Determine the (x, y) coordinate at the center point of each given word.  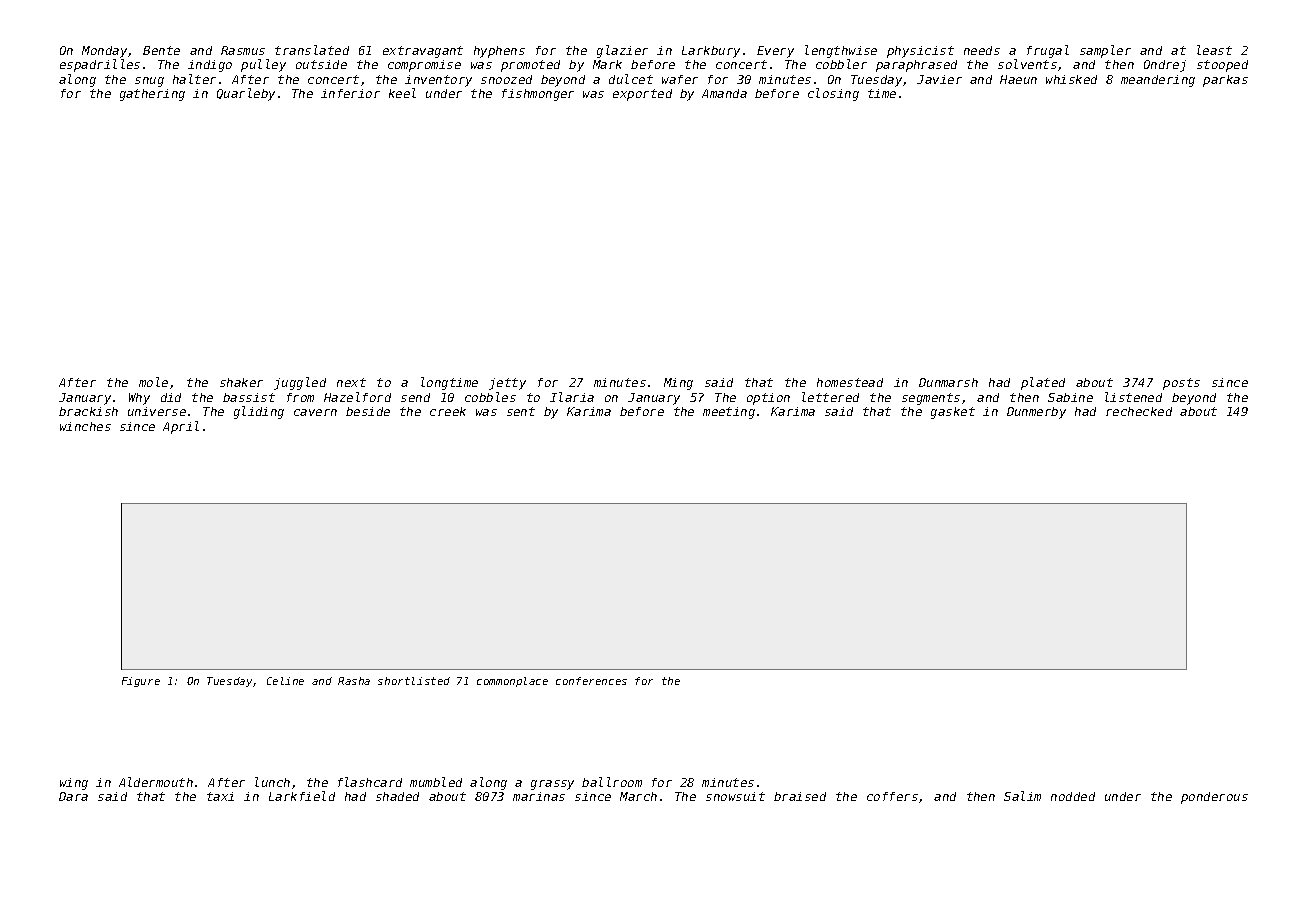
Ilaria (572, 397)
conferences (591, 681)
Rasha (354, 681)
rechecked (1139, 411)
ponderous (1214, 798)
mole (153, 382)
